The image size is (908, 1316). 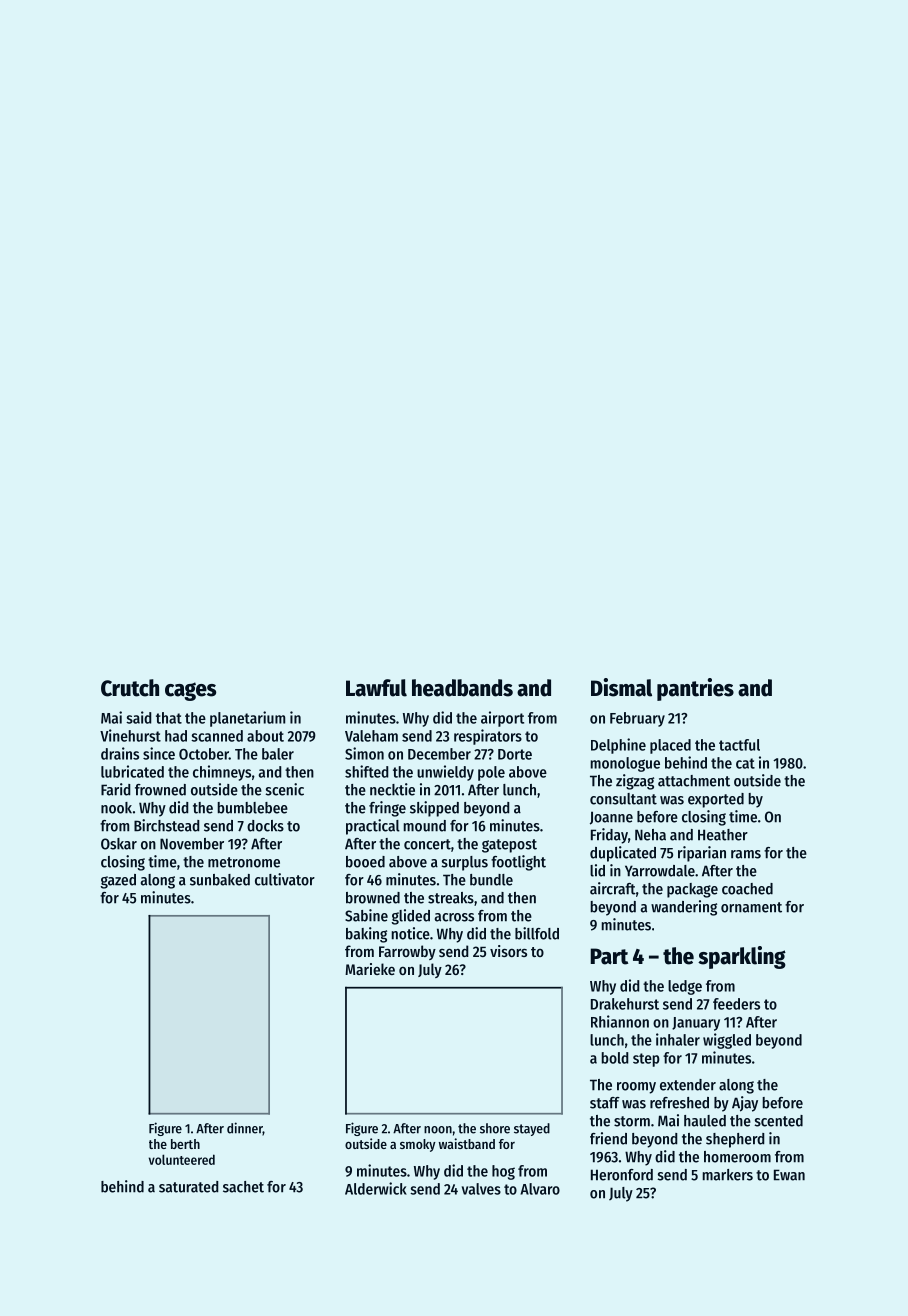 What do you see at coordinates (245, 1129) in the document?
I see `dinner` at bounding box center [245, 1129].
